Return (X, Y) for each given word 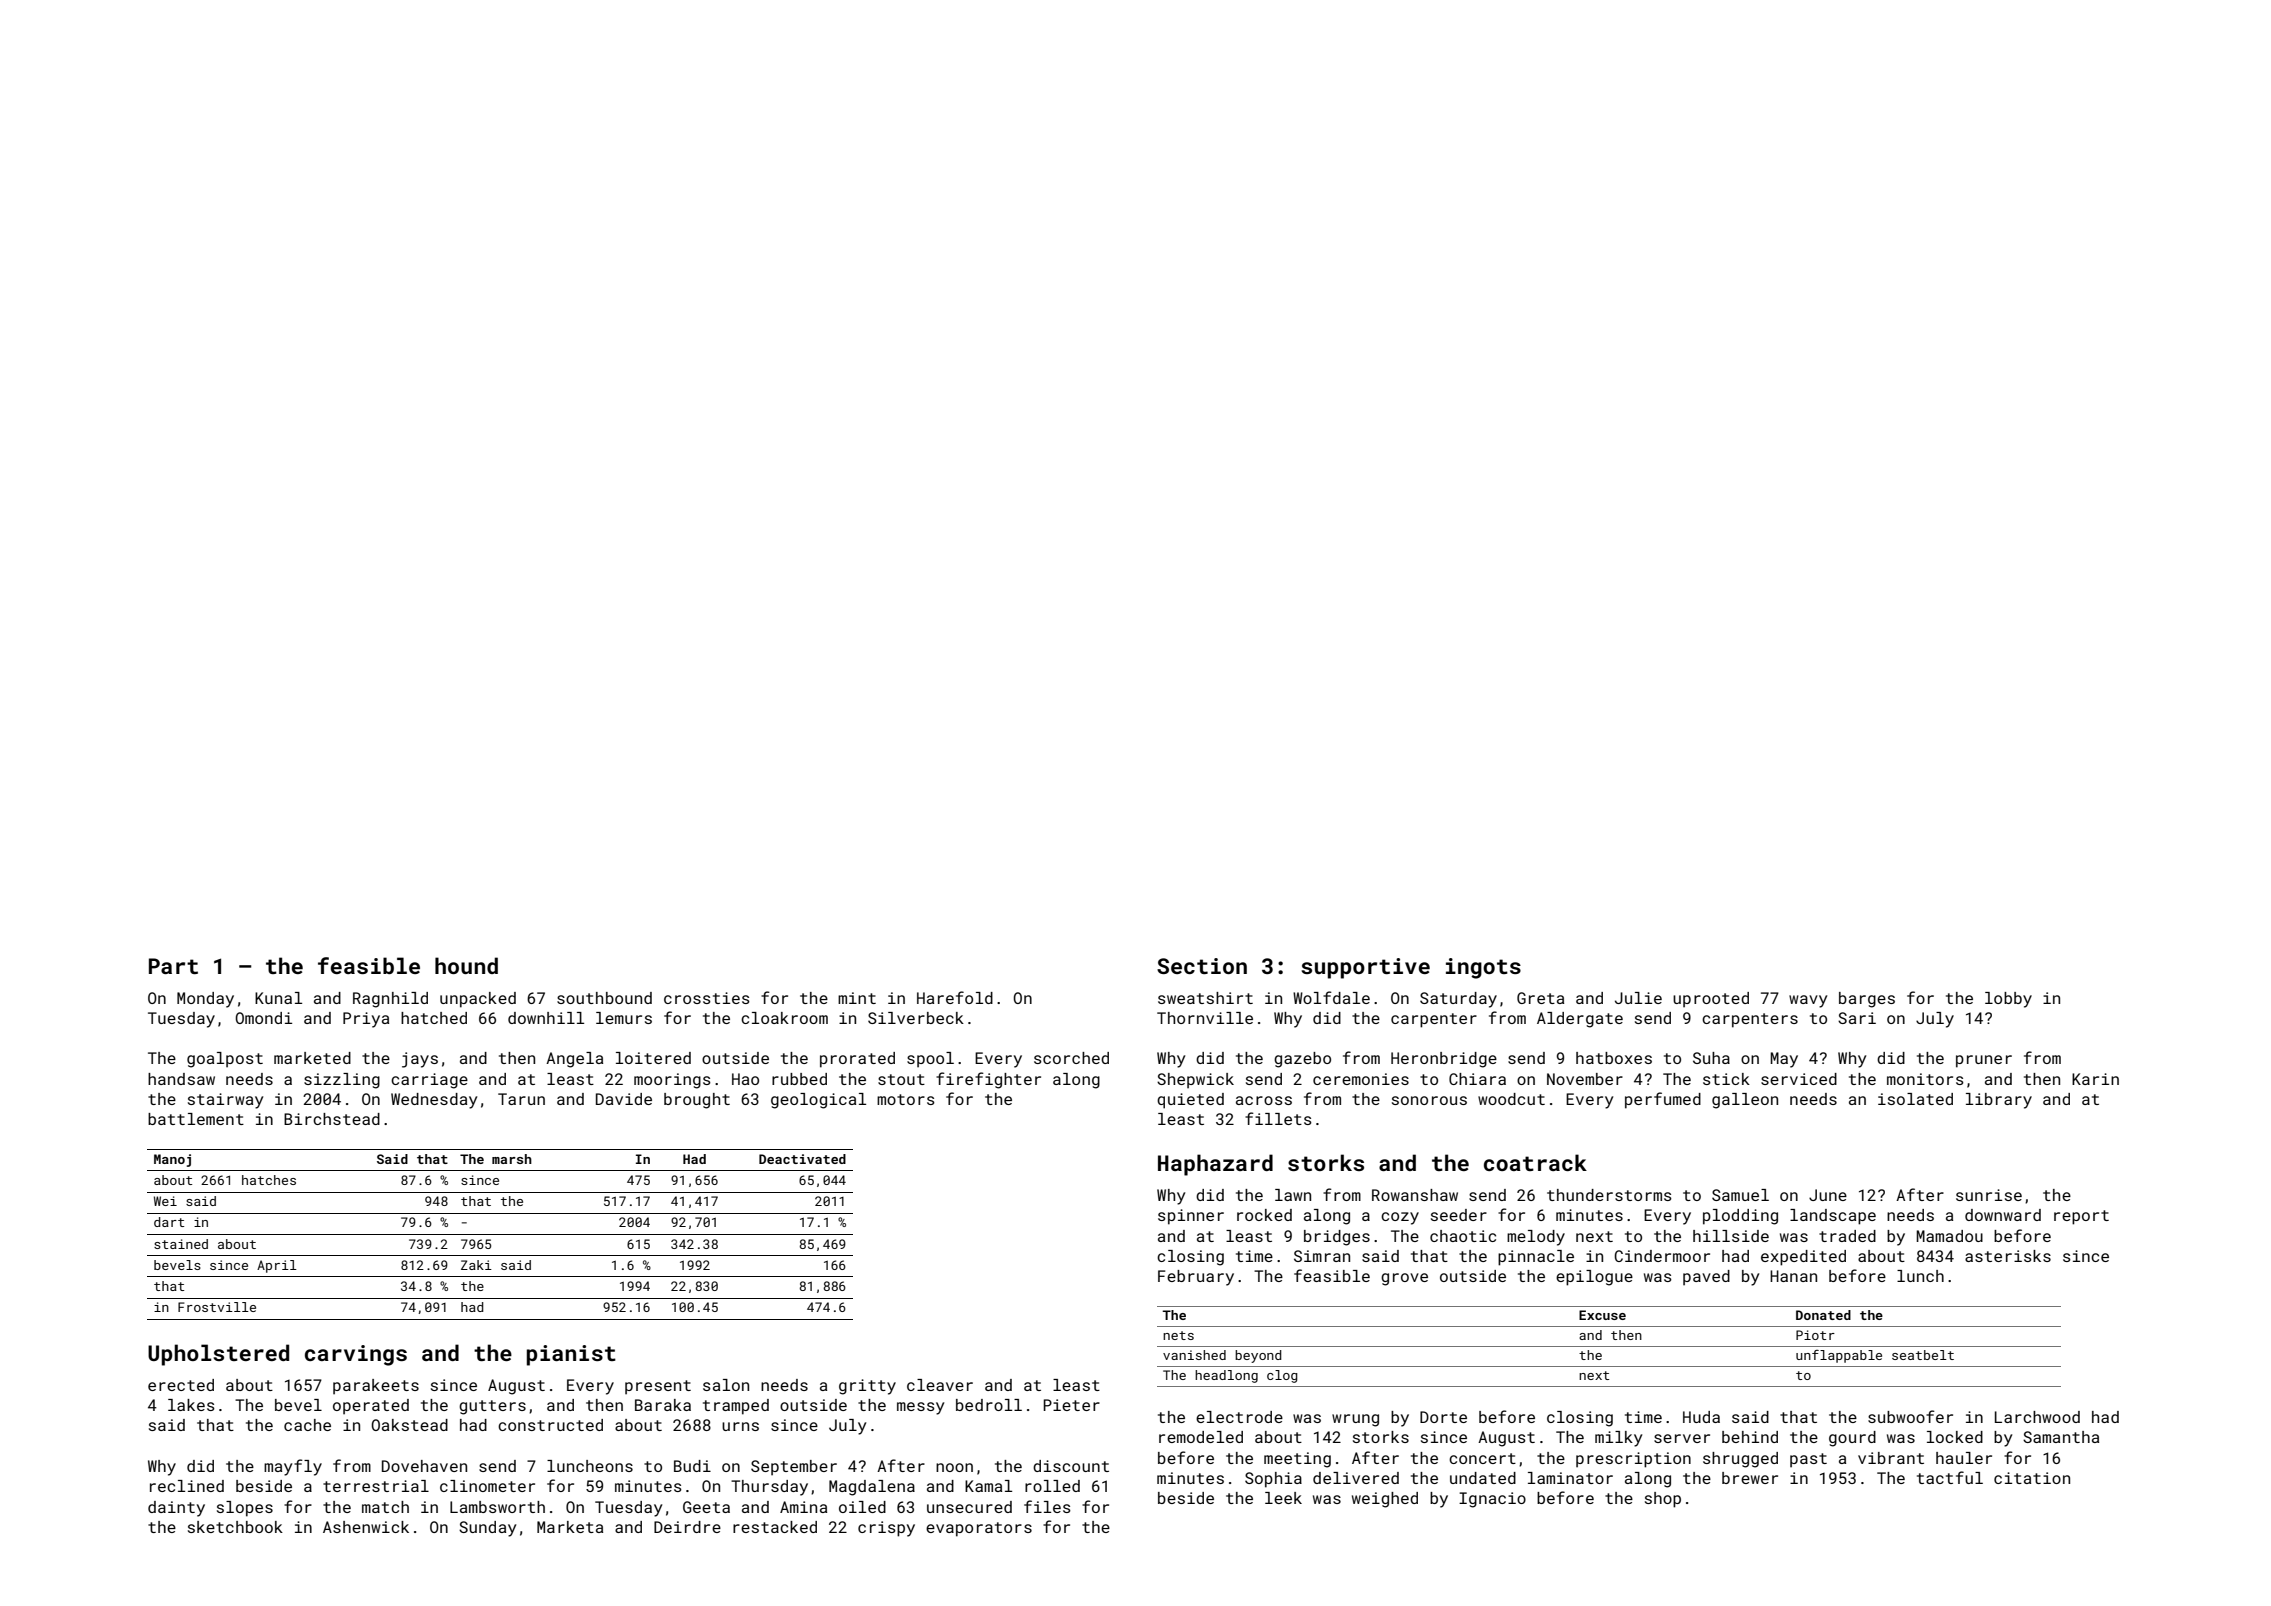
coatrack (1535, 1162)
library (1999, 1101)
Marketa (570, 1527)
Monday (205, 1000)
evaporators (979, 1529)
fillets (1278, 1118)
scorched (1071, 1058)
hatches (269, 1180)
